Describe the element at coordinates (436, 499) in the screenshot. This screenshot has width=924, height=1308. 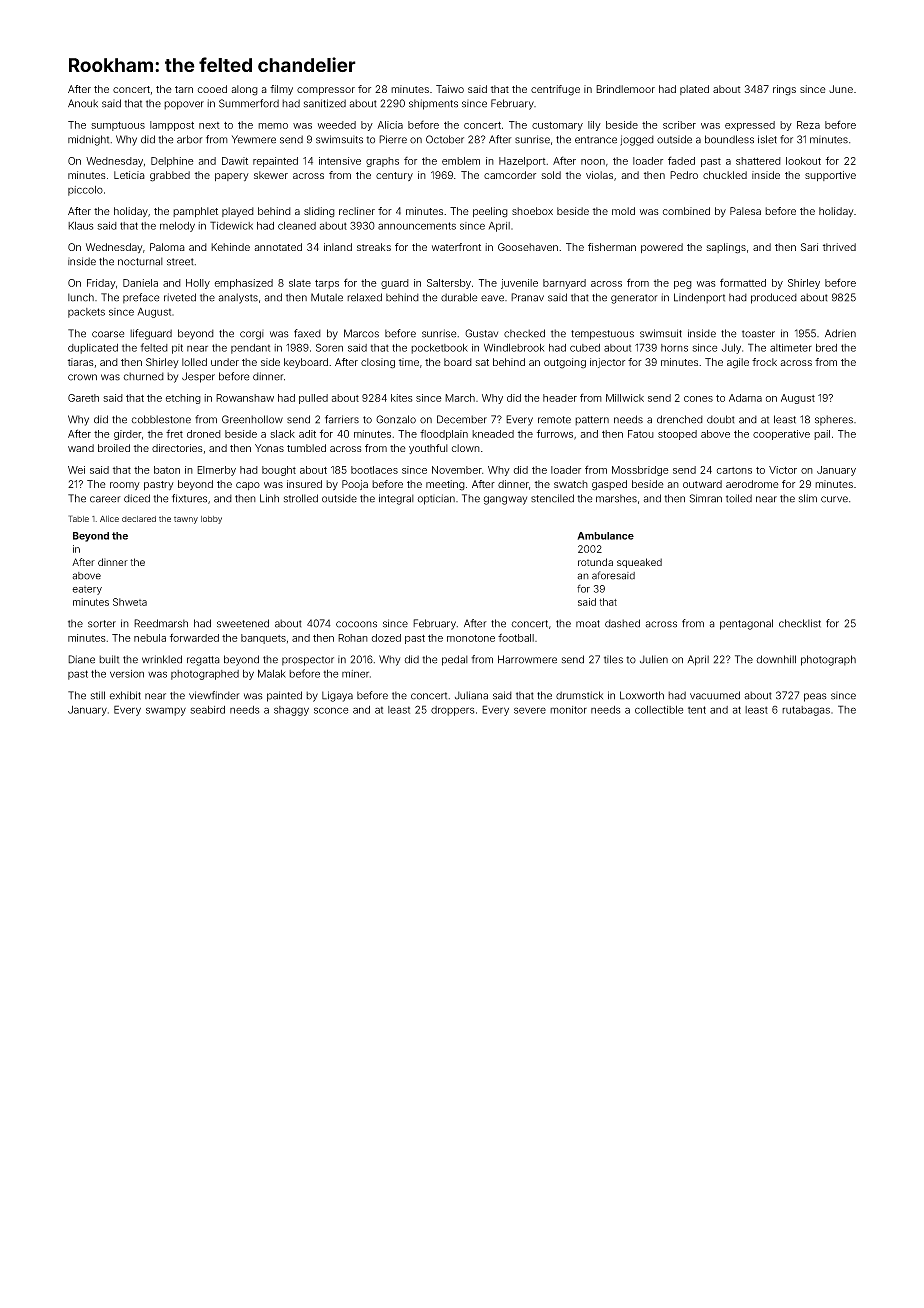
I see `optician` at that location.
